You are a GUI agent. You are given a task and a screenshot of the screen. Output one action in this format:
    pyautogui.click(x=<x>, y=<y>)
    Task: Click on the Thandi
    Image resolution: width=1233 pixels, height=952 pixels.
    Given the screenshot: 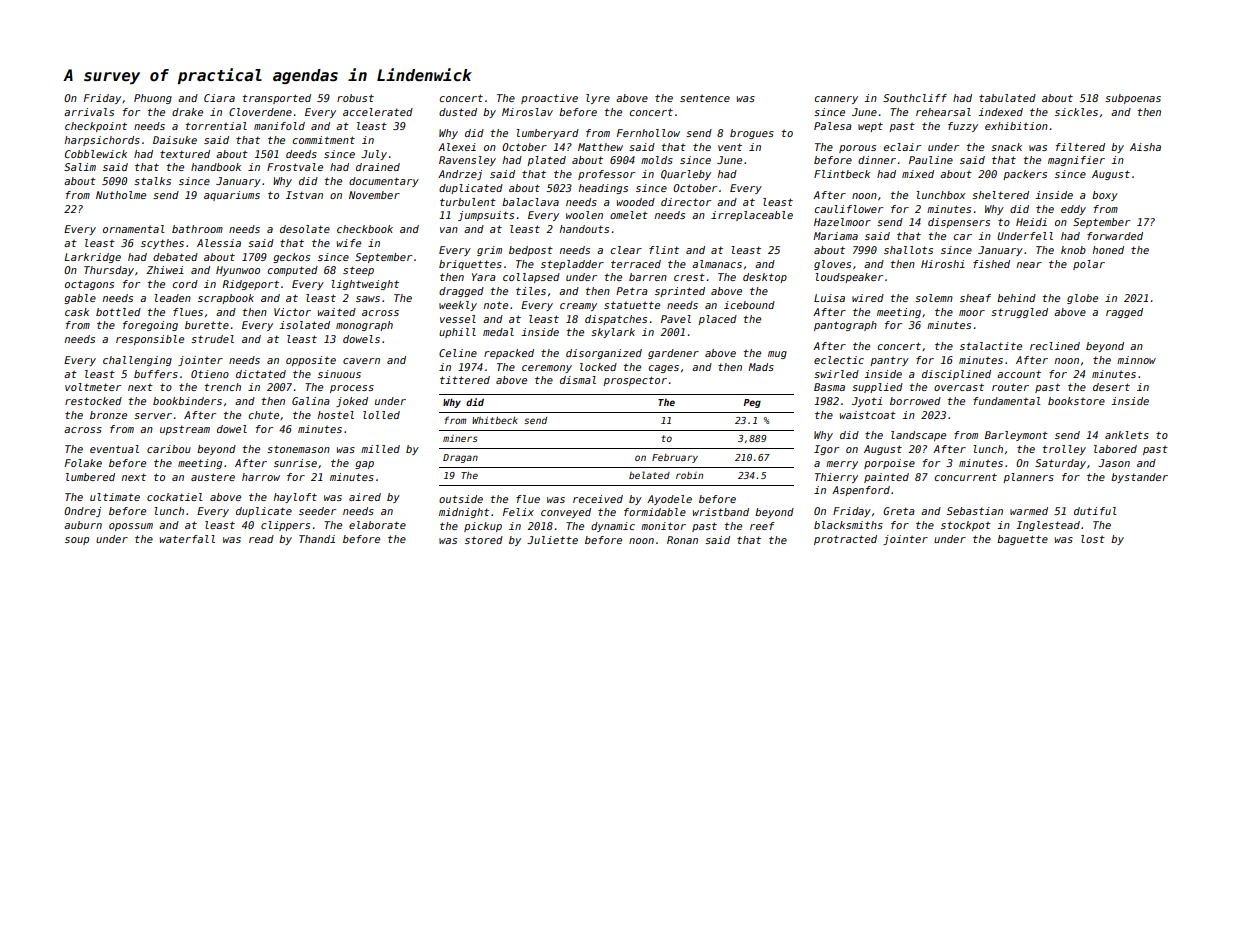 What is the action you would take?
    pyautogui.click(x=317, y=539)
